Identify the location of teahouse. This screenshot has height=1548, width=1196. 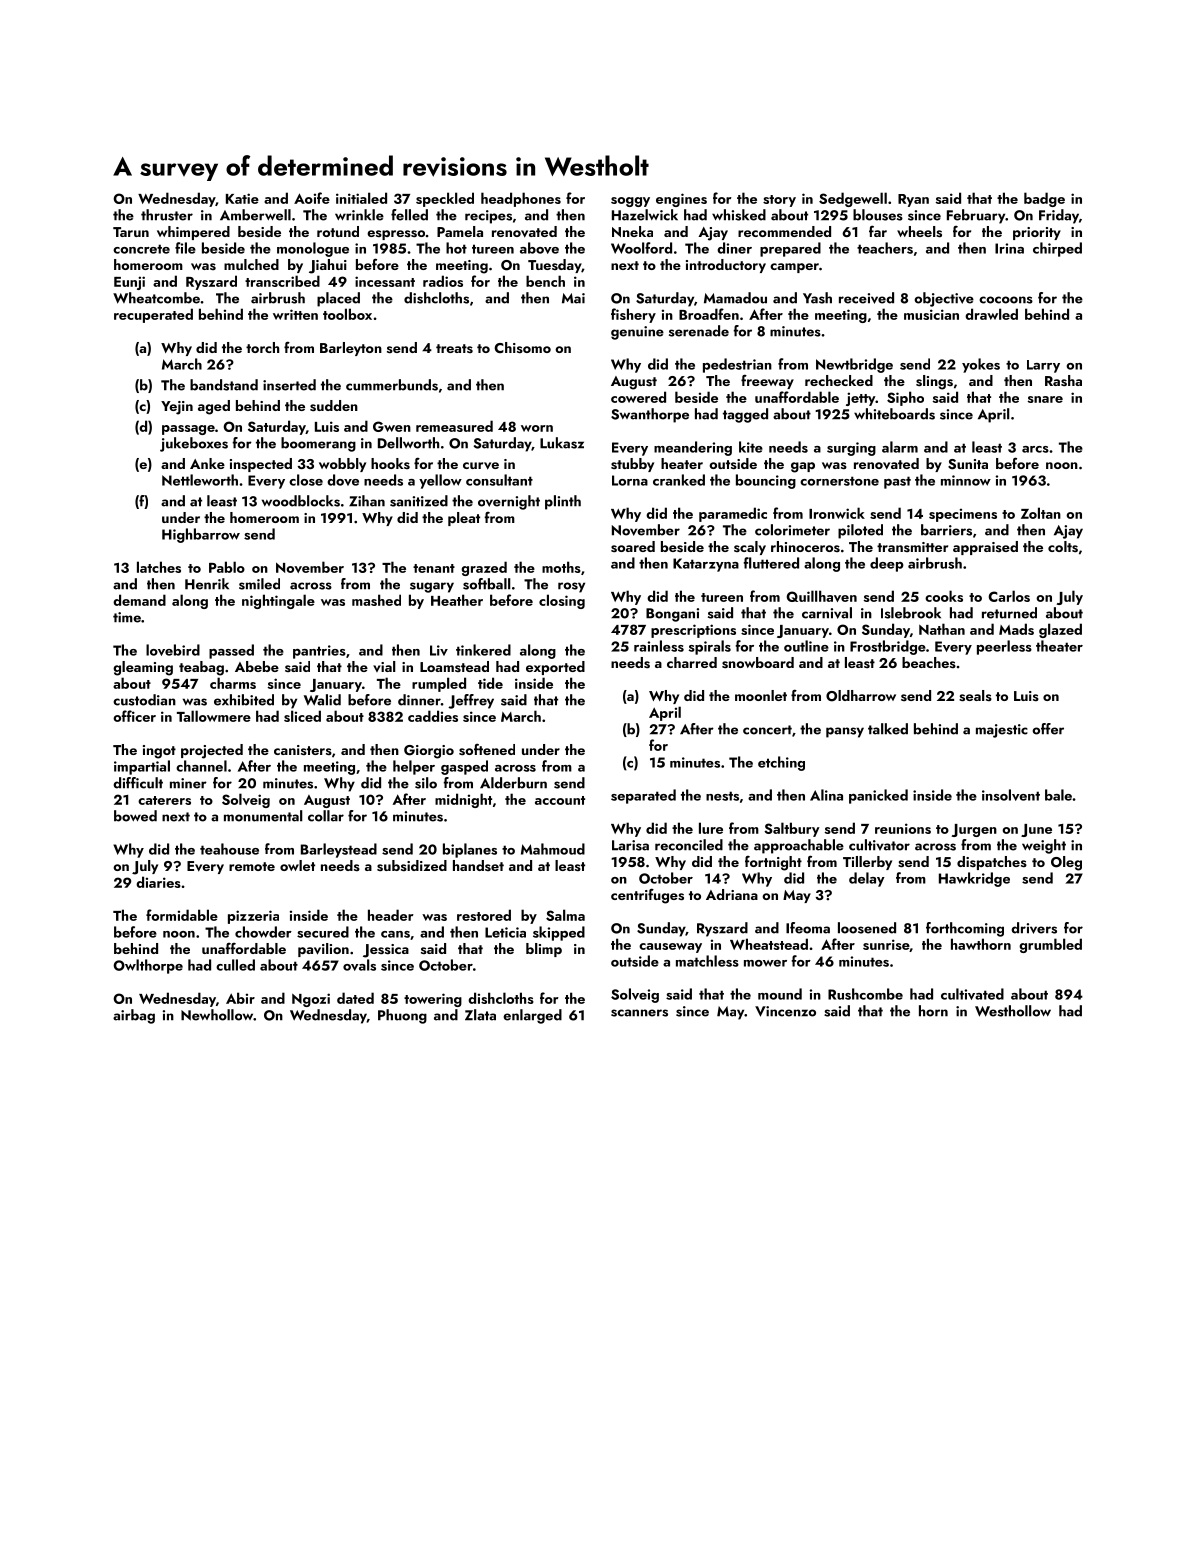
(229, 849).
